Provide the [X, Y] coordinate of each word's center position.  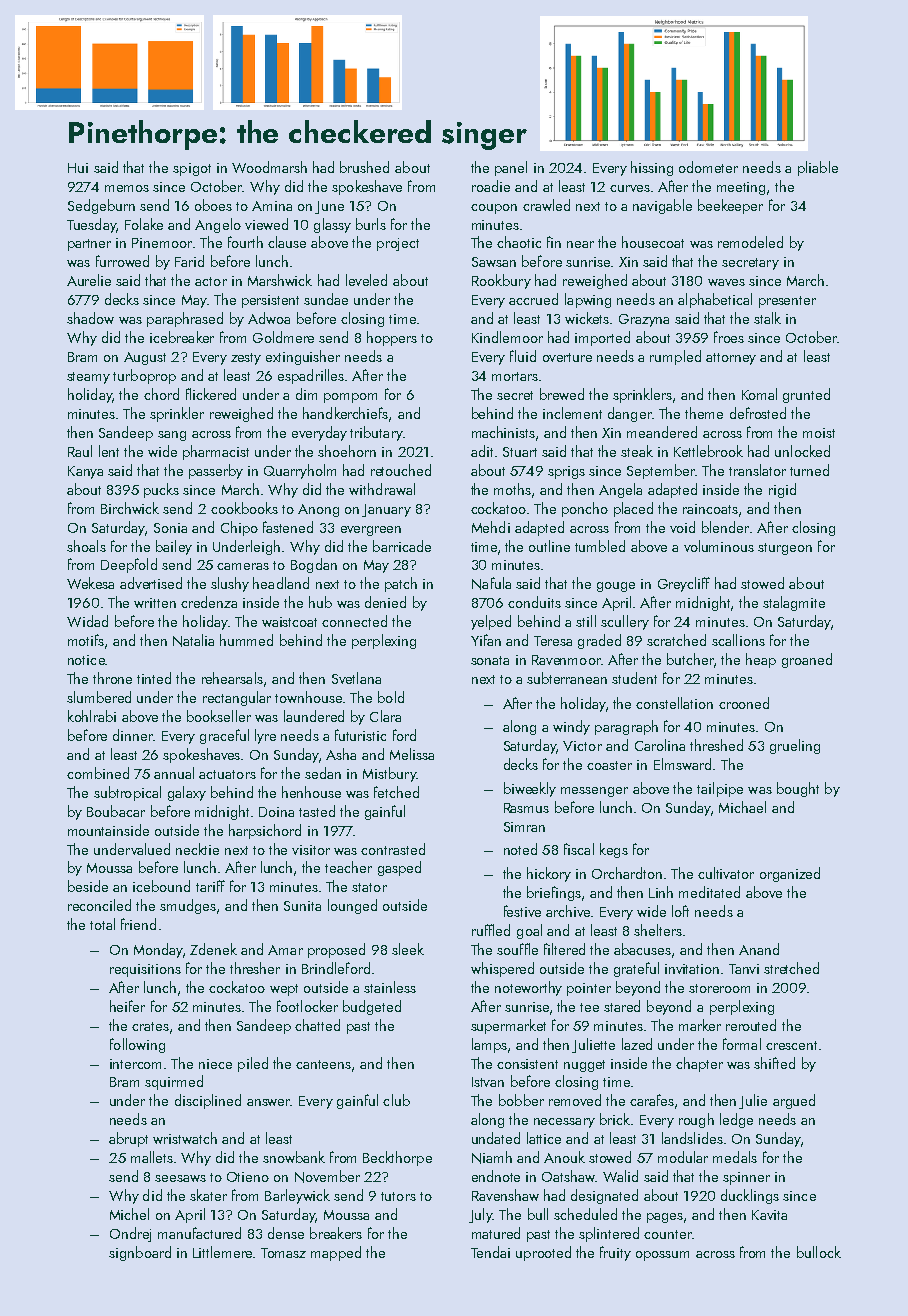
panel [511, 168]
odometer [708, 167]
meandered [662, 432]
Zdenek [213, 949]
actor [211, 281]
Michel [129, 1214]
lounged [352, 906]
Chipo [239, 528]
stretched [791, 968]
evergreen [371, 531]
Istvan [488, 1082]
